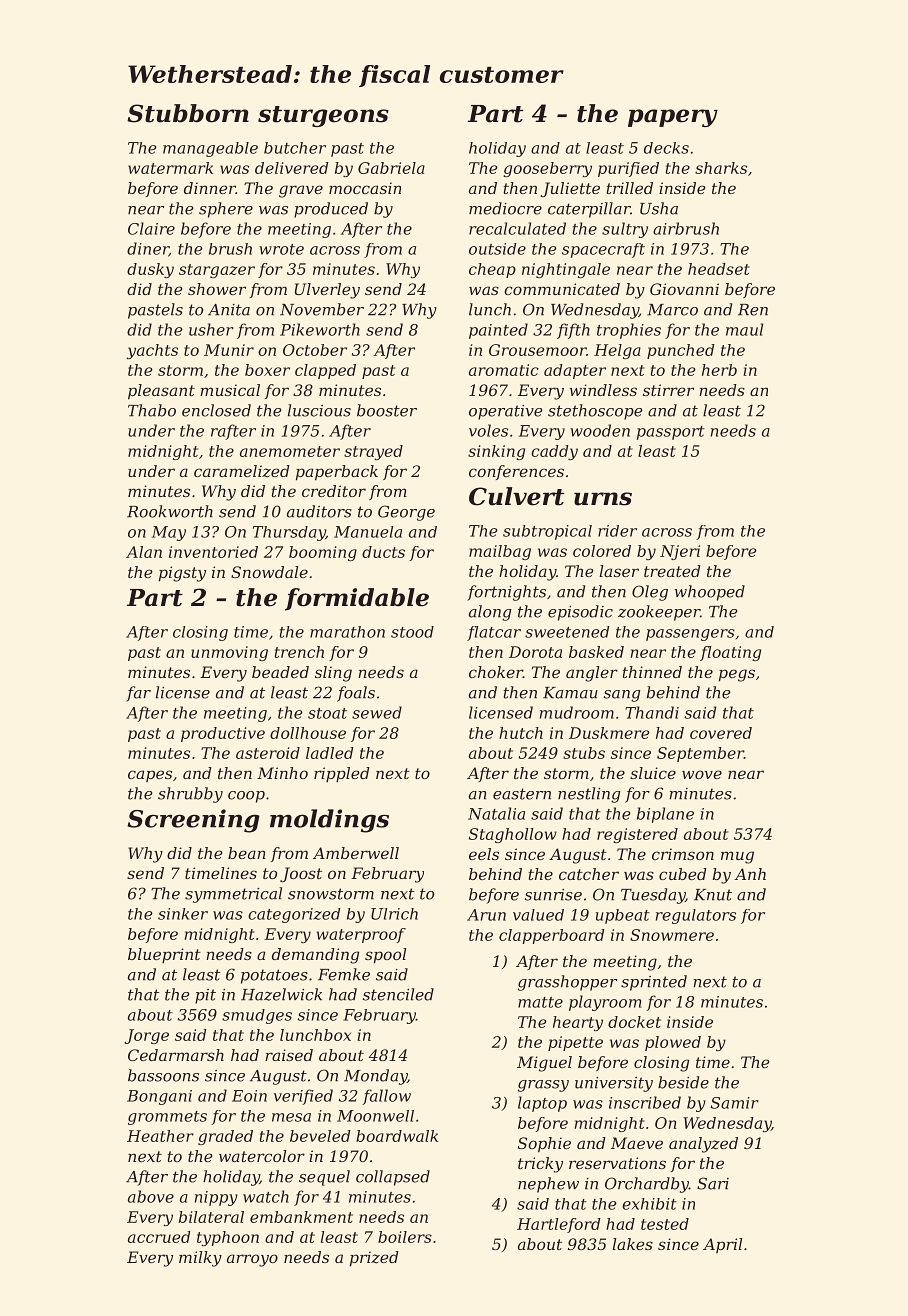 The height and width of the page is (1316, 908). I want to click on April, so click(722, 1245).
